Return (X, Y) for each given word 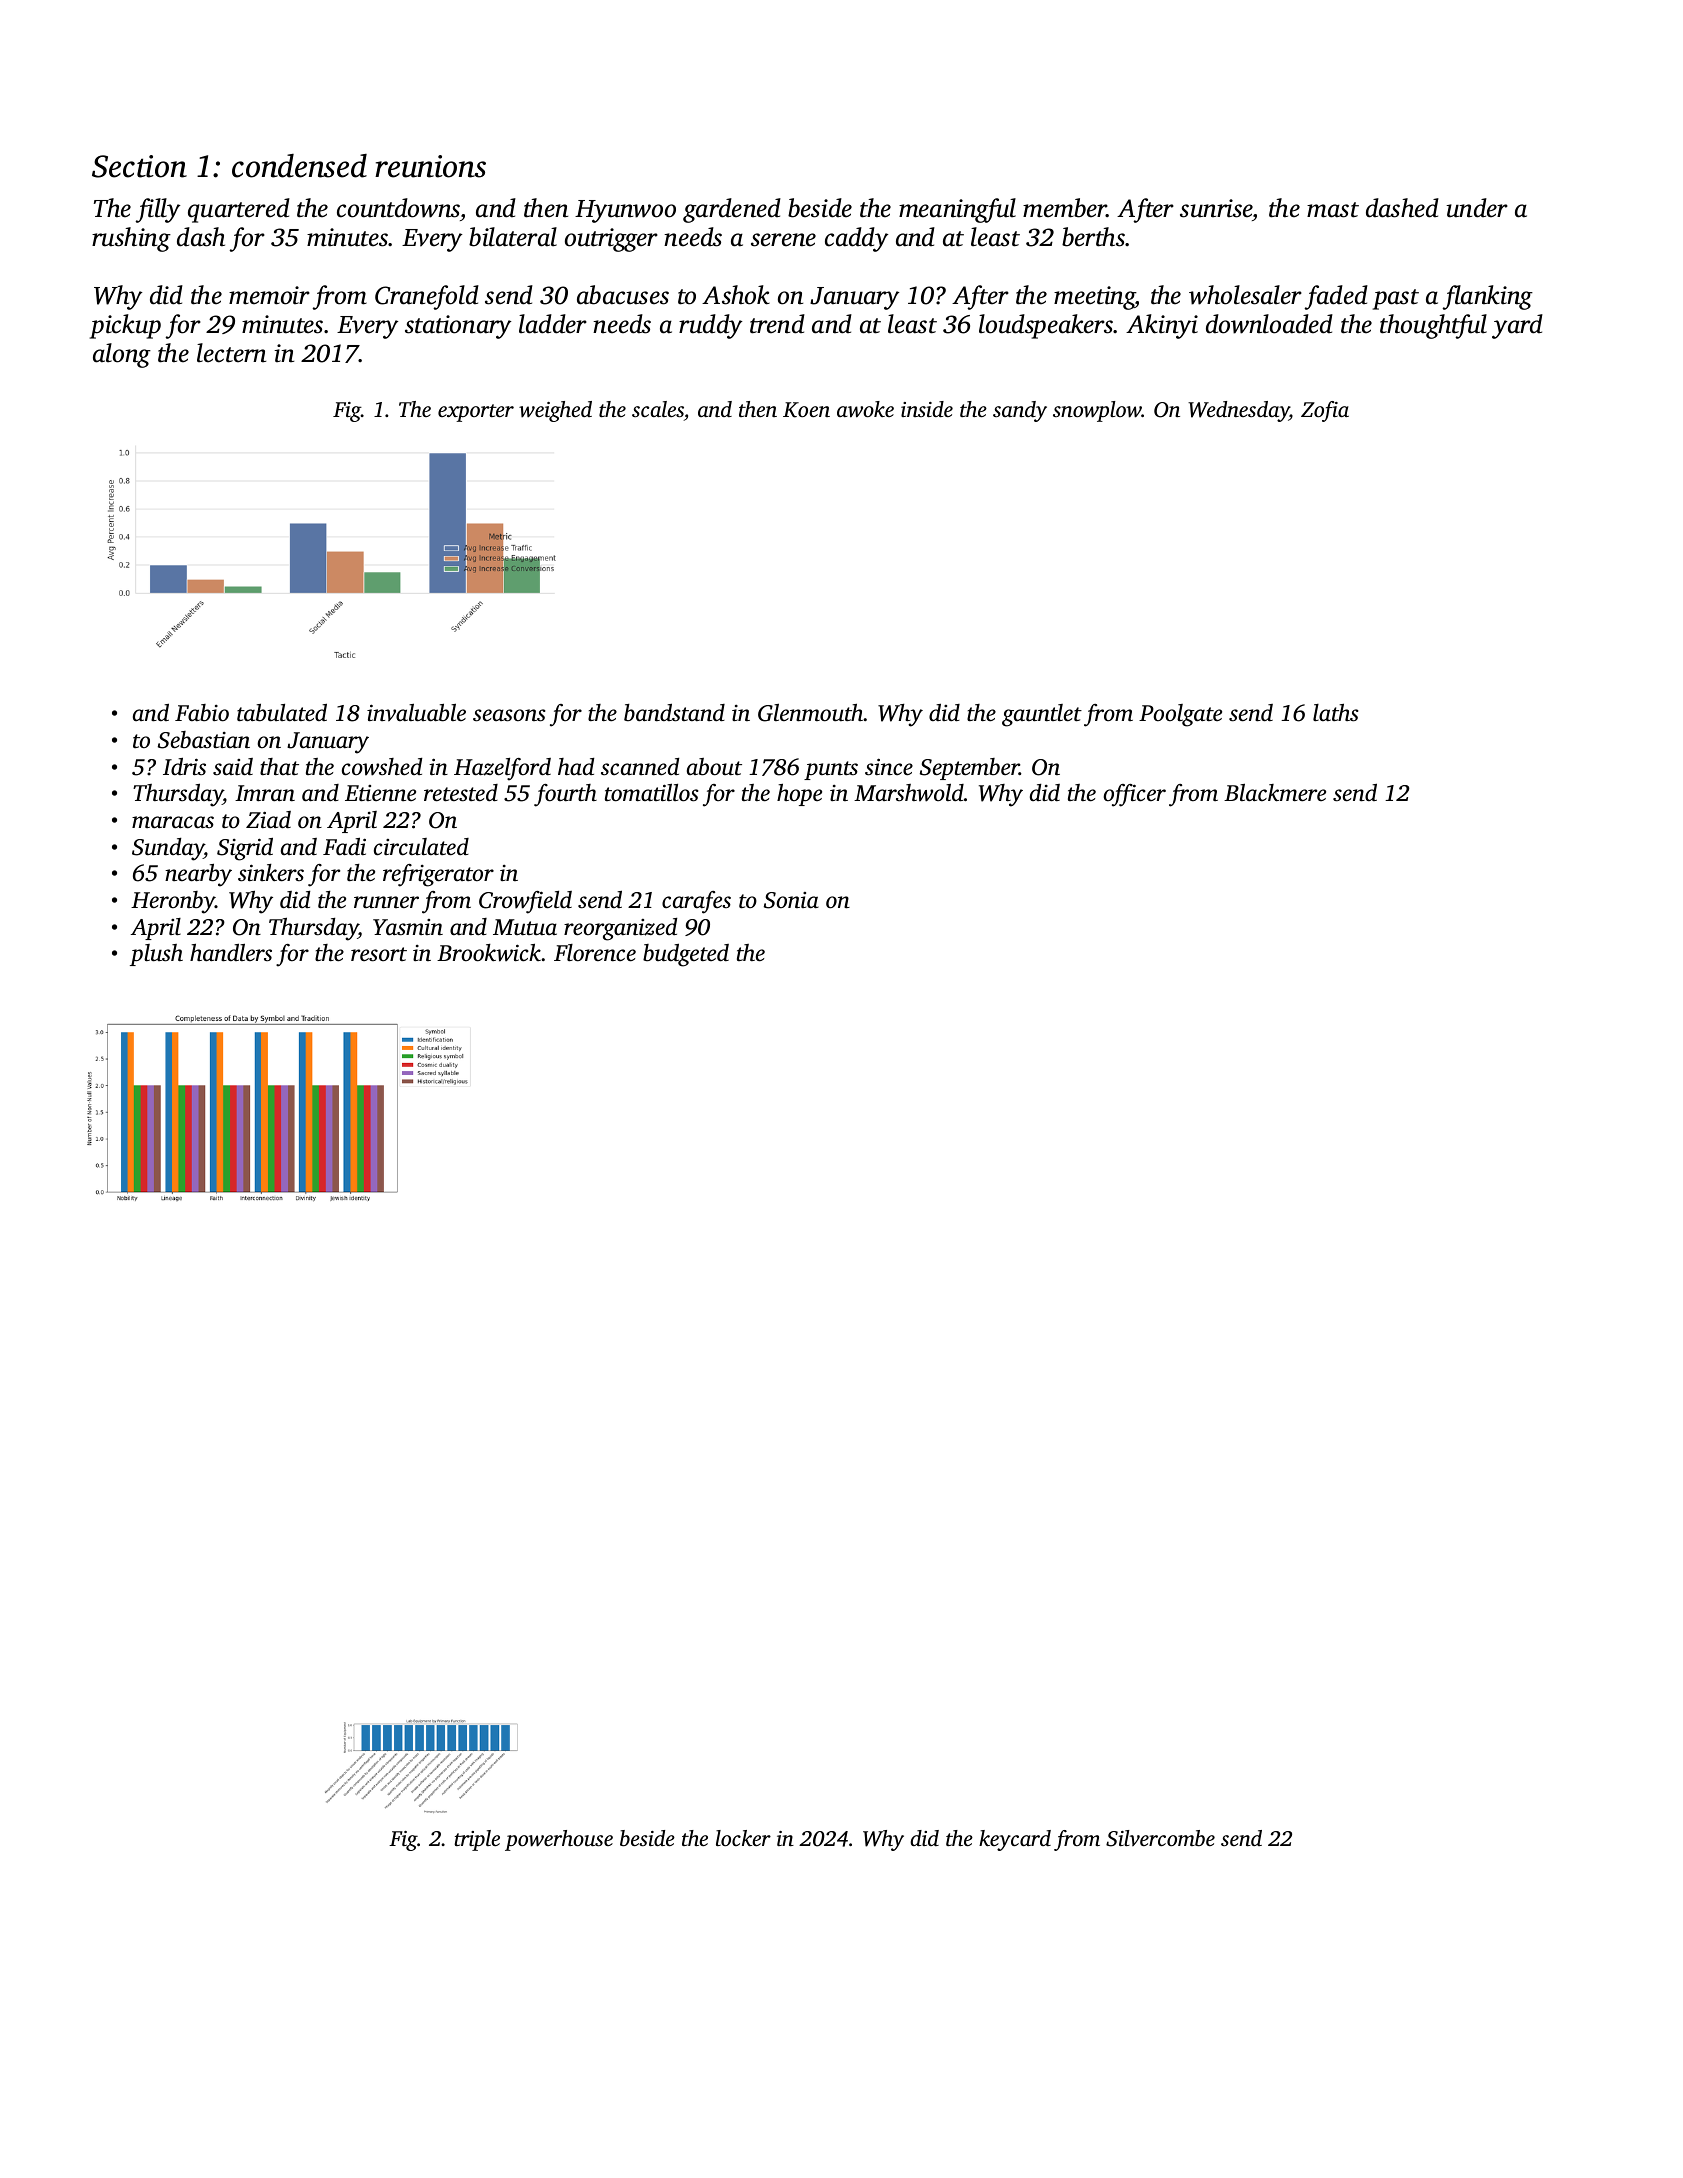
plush (156, 955)
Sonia (791, 900)
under (1477, 208)
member (1065, 208)
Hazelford (502, 769)
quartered (239, 210)
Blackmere (1275, 793)
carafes (696, 902)
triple (477, 1840)
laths (1335, 713)
